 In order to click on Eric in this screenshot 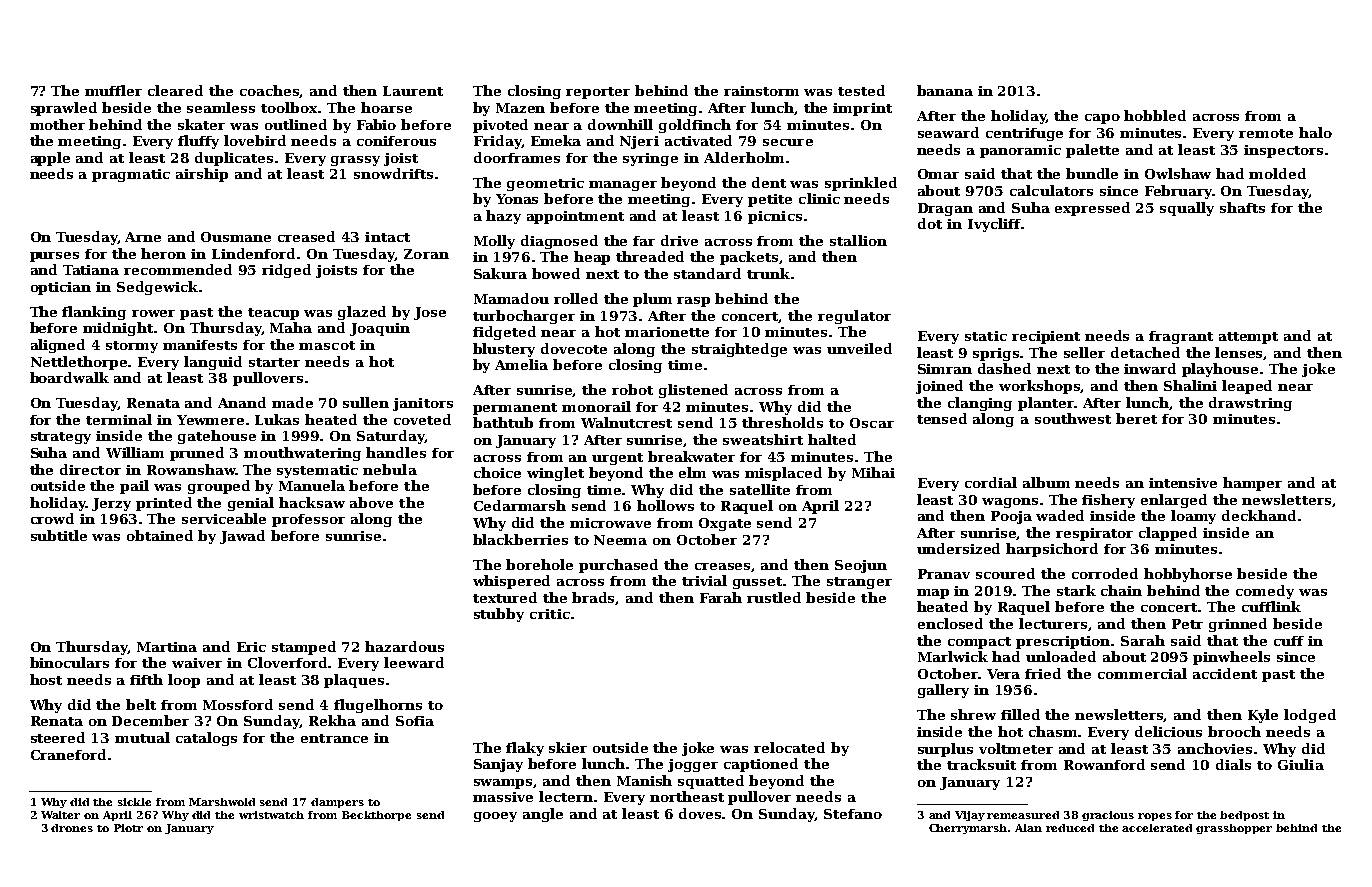, I will do `click(251, 647)`.
